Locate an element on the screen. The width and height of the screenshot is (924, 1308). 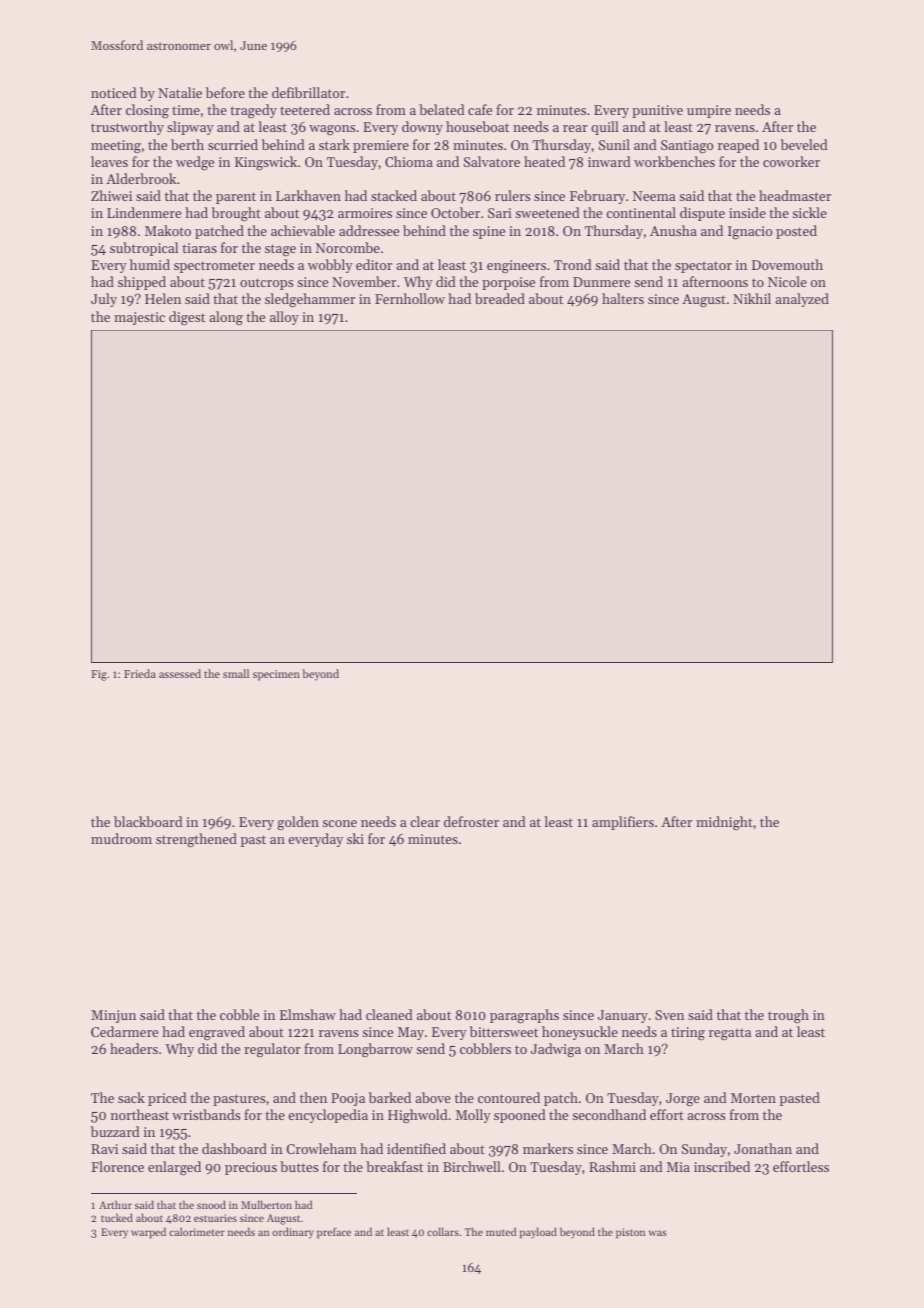
addressee is located at coordinates (369, 230).
